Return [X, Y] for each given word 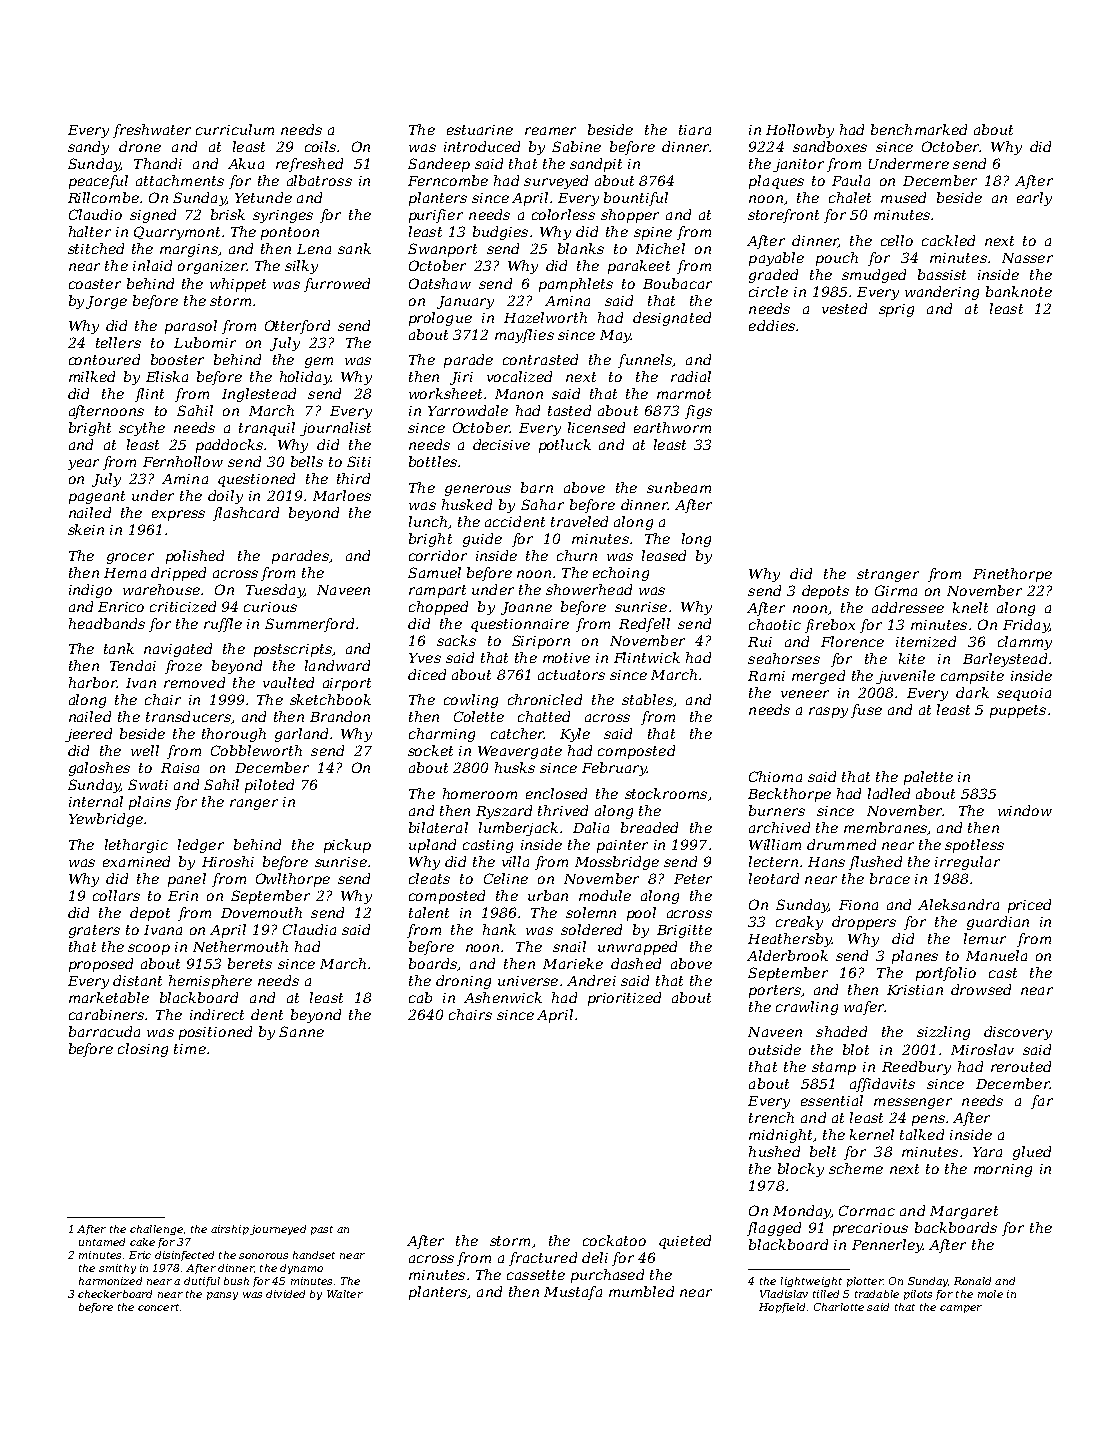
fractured [543, 1259]
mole [990, 1294]
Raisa [180, 768]
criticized [183, 606]
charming [442, 735]
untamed [102, 1242]
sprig [896, 310]
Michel [660, 248]
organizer [212, 267]
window [1025, 810]
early [1034, 199]
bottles [433, 461]
